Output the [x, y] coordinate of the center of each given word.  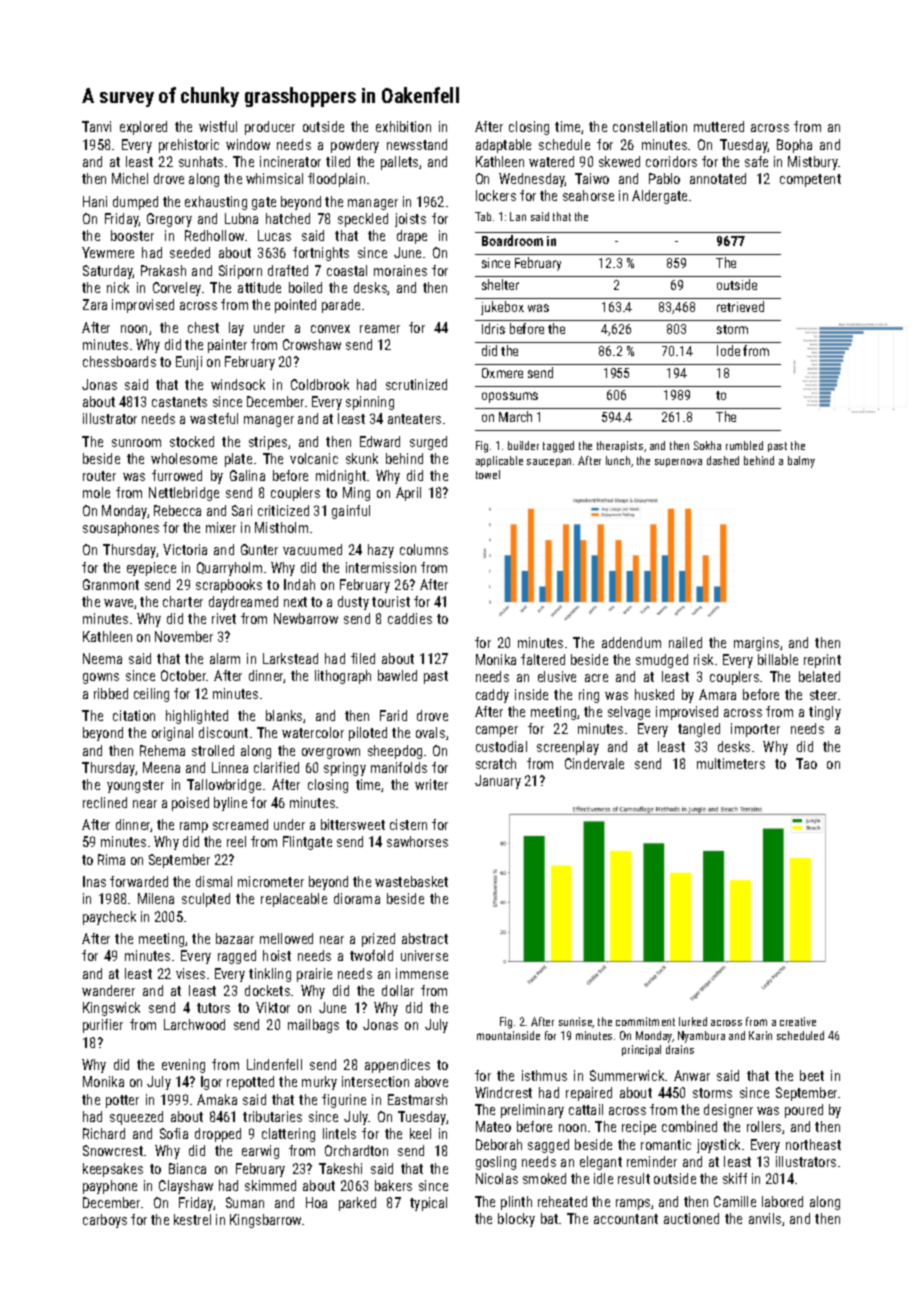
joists [410, 220]
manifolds [399, 767]
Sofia [174, 1133]
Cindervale [594, 763]
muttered [719, 126]
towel [488, 474]
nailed [685, 642]
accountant [626, 1219]
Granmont [111, 584]
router [99, 476]
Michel [130, 178]
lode [728, 350]
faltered [543, 659]
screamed [240, 824]
